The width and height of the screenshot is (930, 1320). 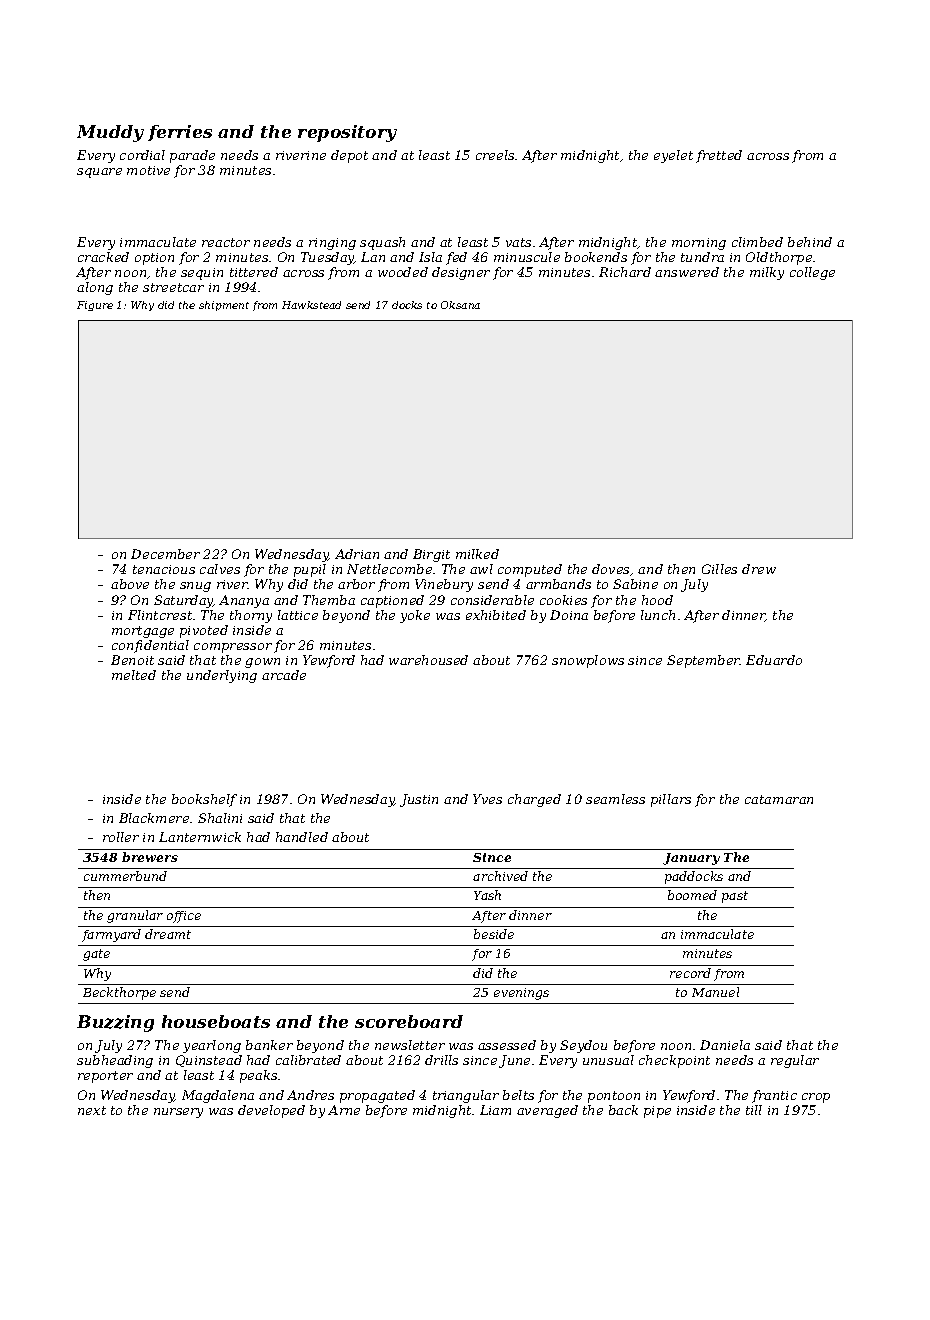 What do you see at coordinates (115, 1061) in the screenshot?
I see `subheading` at bounding box center [115, 1061].
